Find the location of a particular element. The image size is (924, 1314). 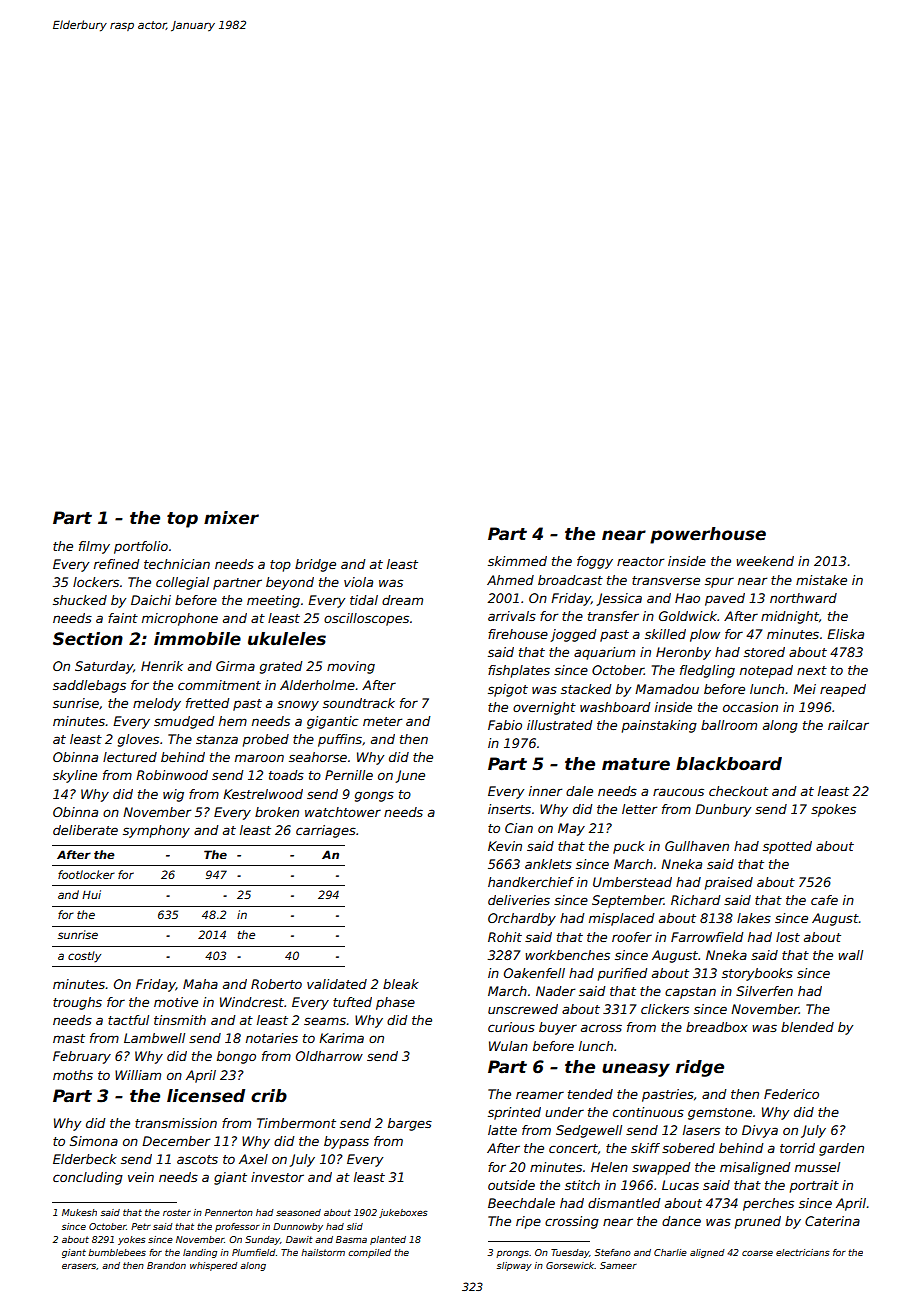

coarse is located at coordinates (757, 1253).
